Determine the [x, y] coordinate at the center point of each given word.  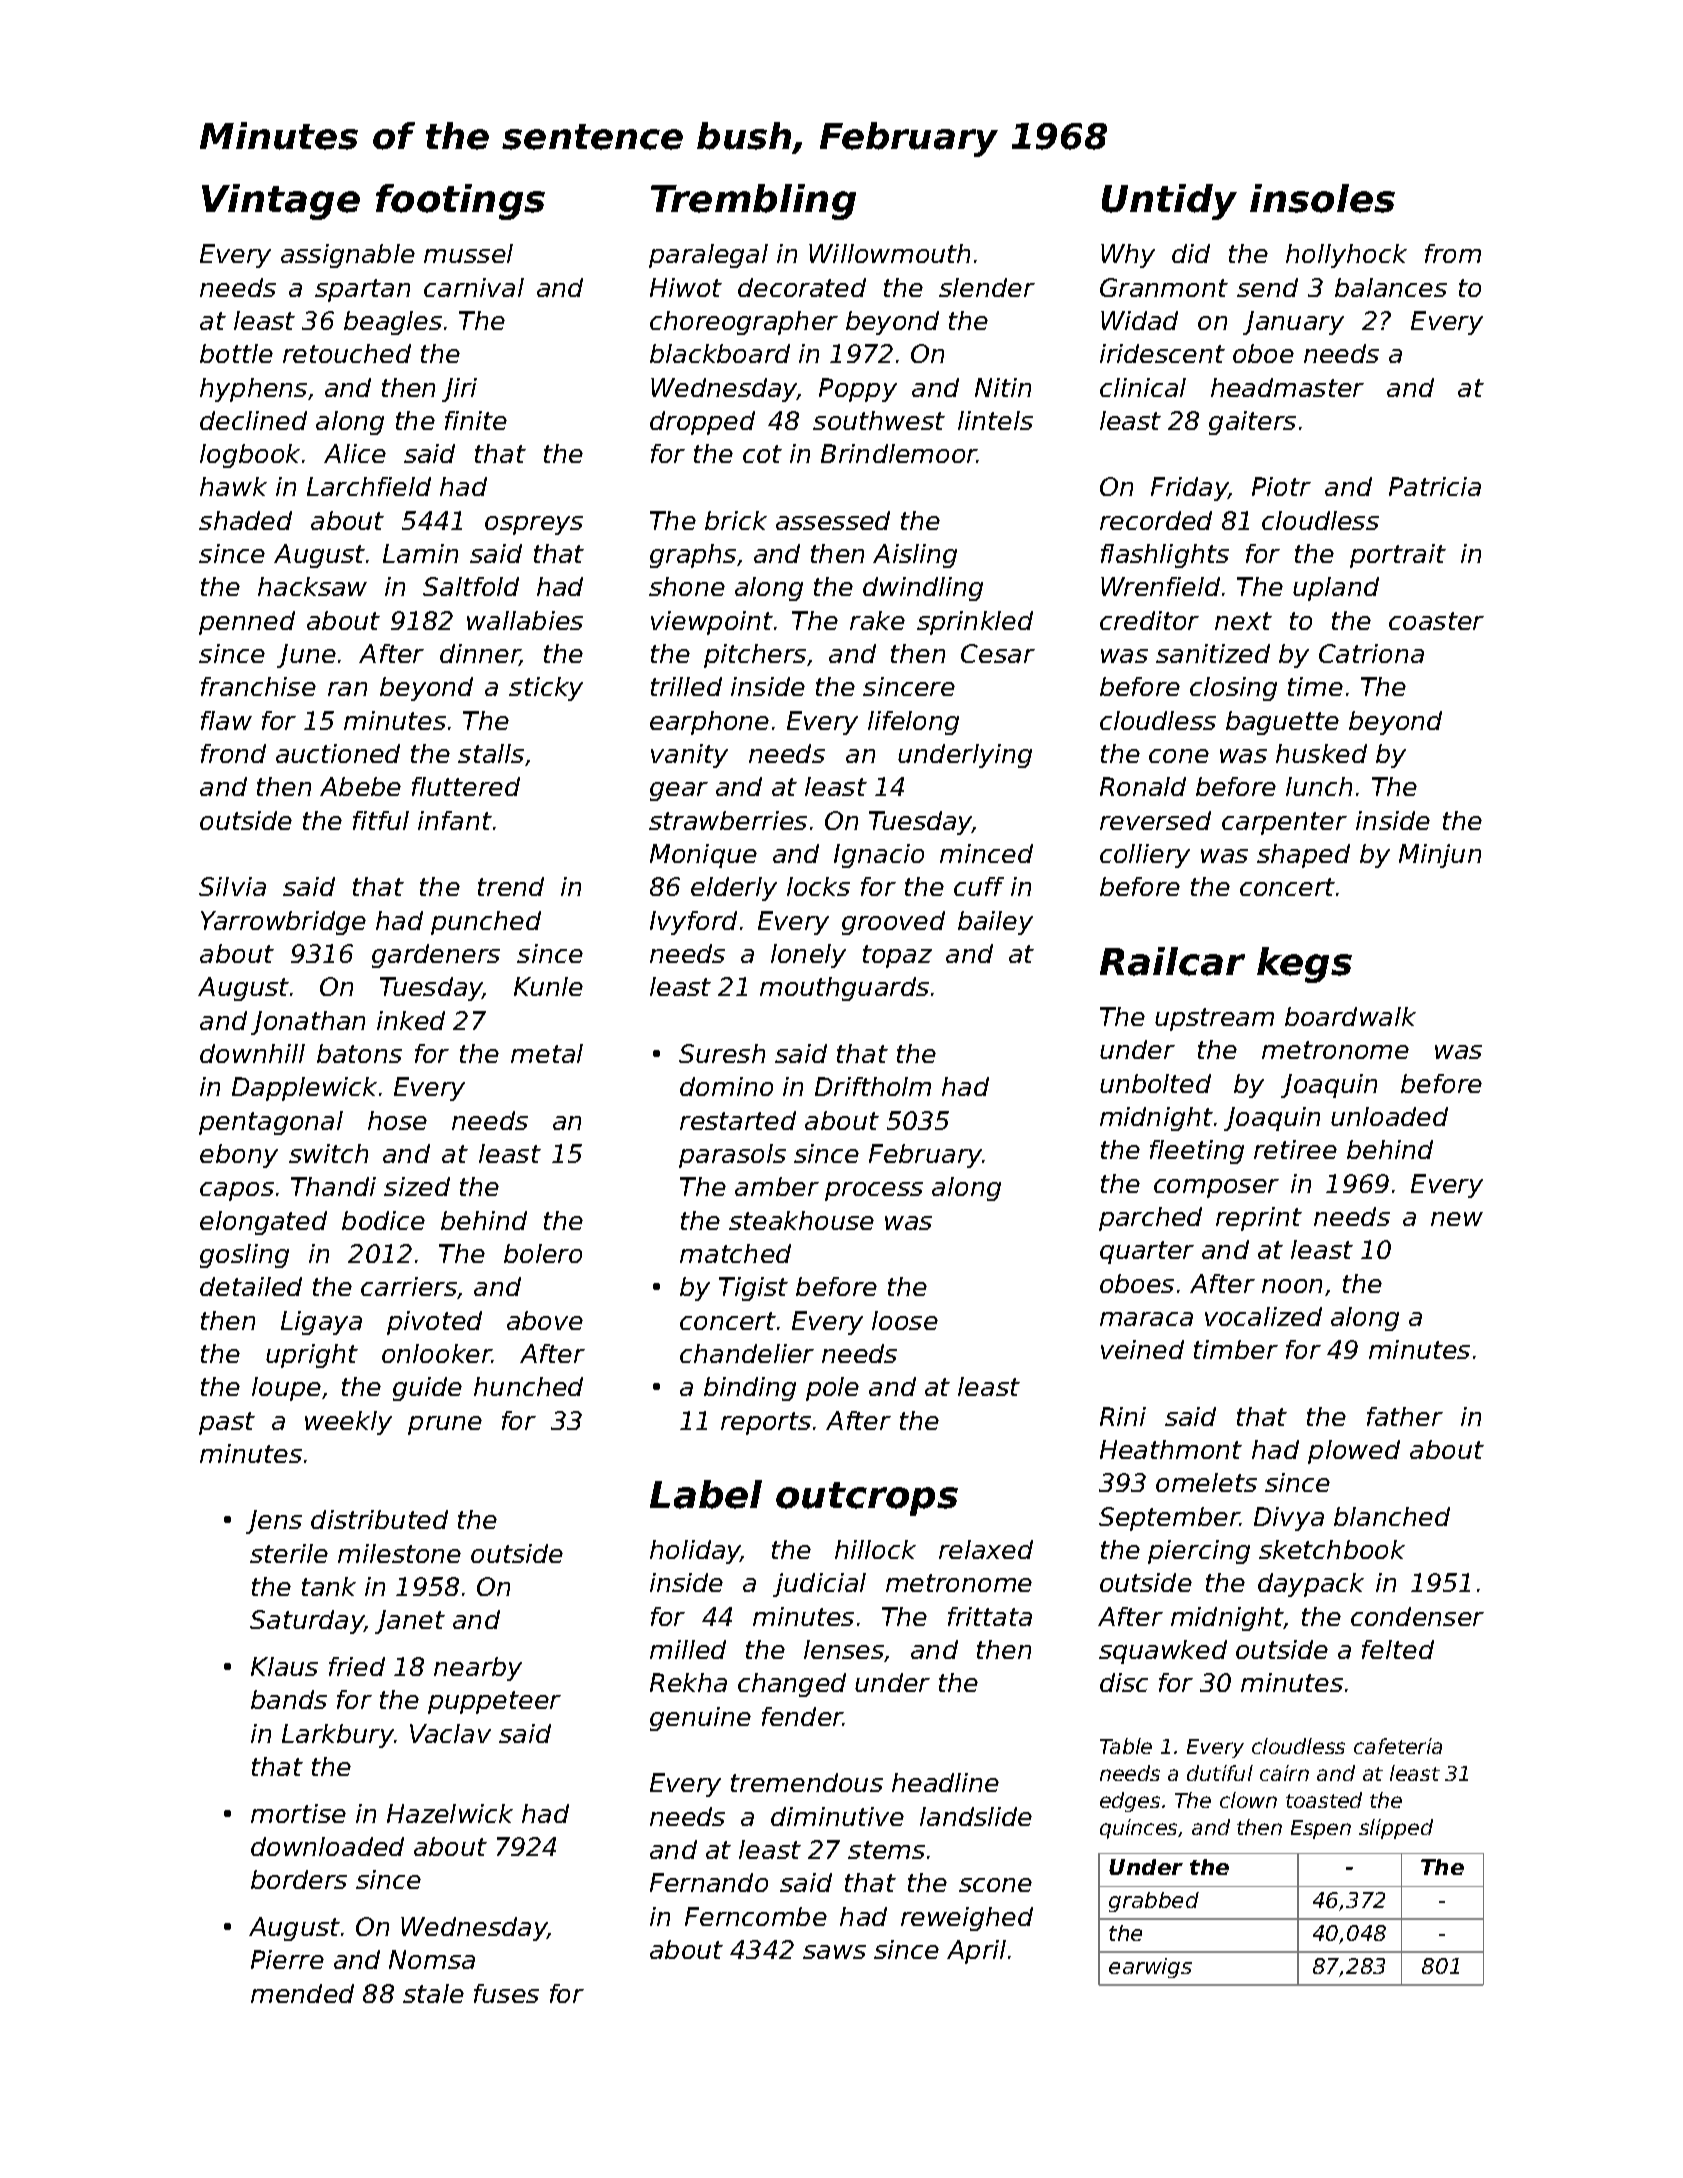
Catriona [1371, 653]
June [306, 656]
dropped [702, 423]
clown [1248, 1800]
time [1315, 686]
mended [302, 1993]
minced [986, 853]
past [227, 1423]
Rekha [688, 1682]
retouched [347, 353]
